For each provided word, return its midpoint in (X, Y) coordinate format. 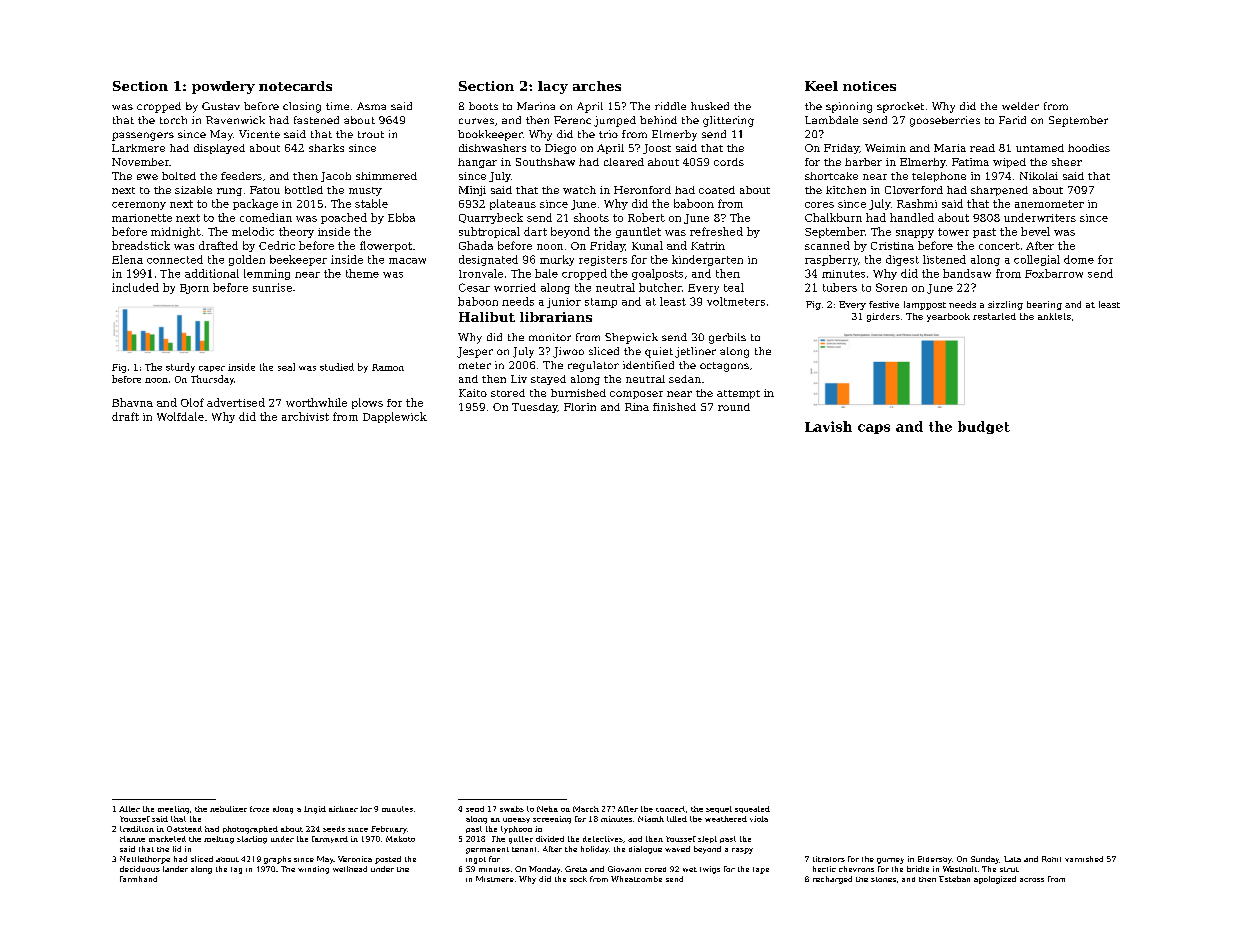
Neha (547, 809)
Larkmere (138, 148)
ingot (476, 860)
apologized (995, 880)
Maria (950, 148)
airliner (343, 809)
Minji (472, 191)
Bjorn (194, 289)
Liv (519, 379)
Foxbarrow (1054, 273)
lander (175, 869)
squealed (752, 809)
